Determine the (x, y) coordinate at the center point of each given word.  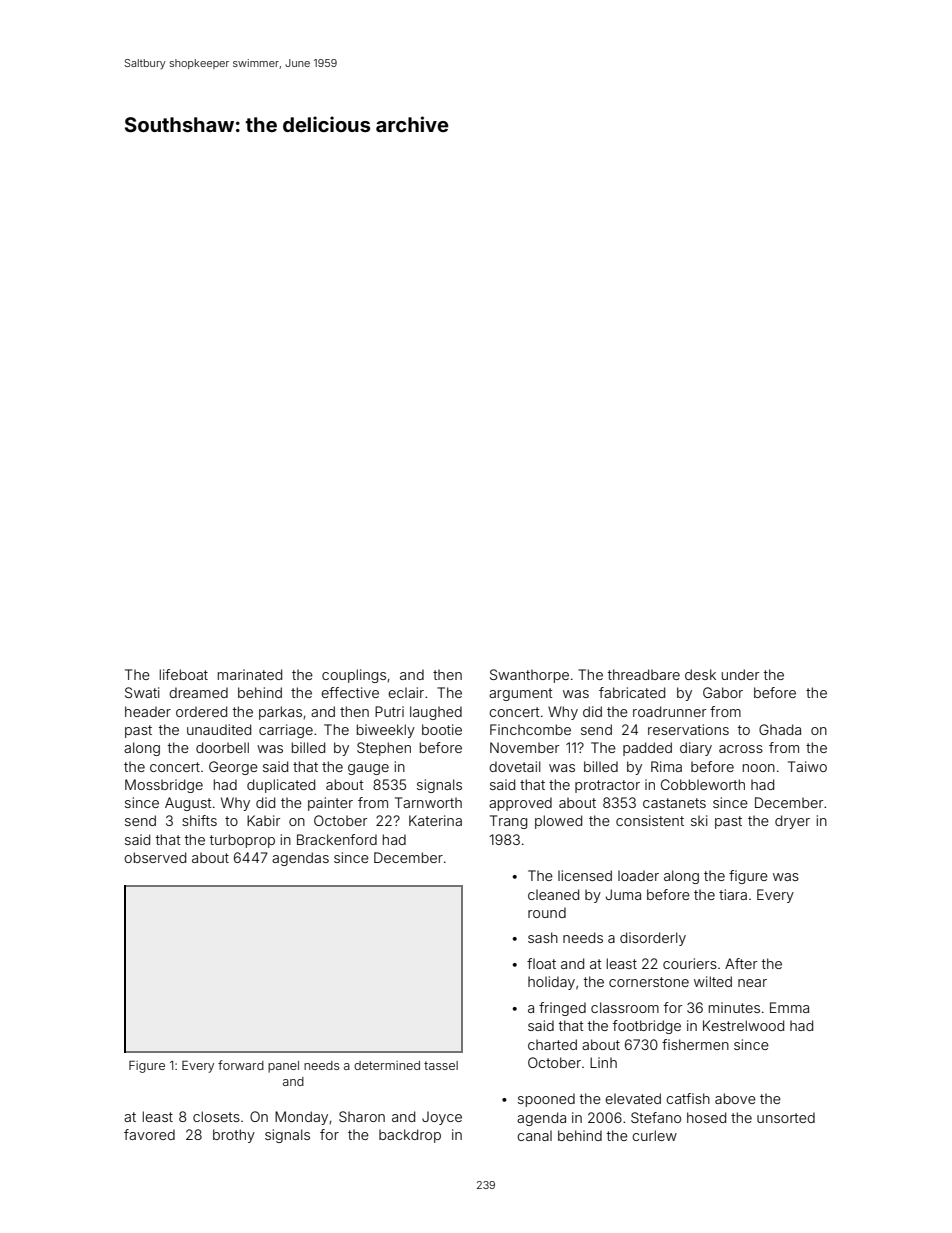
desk (700, 674)
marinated (250, 674)
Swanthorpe (529, 676)
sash (543, 937)
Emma (789, 1007)
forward (241, 1065)
